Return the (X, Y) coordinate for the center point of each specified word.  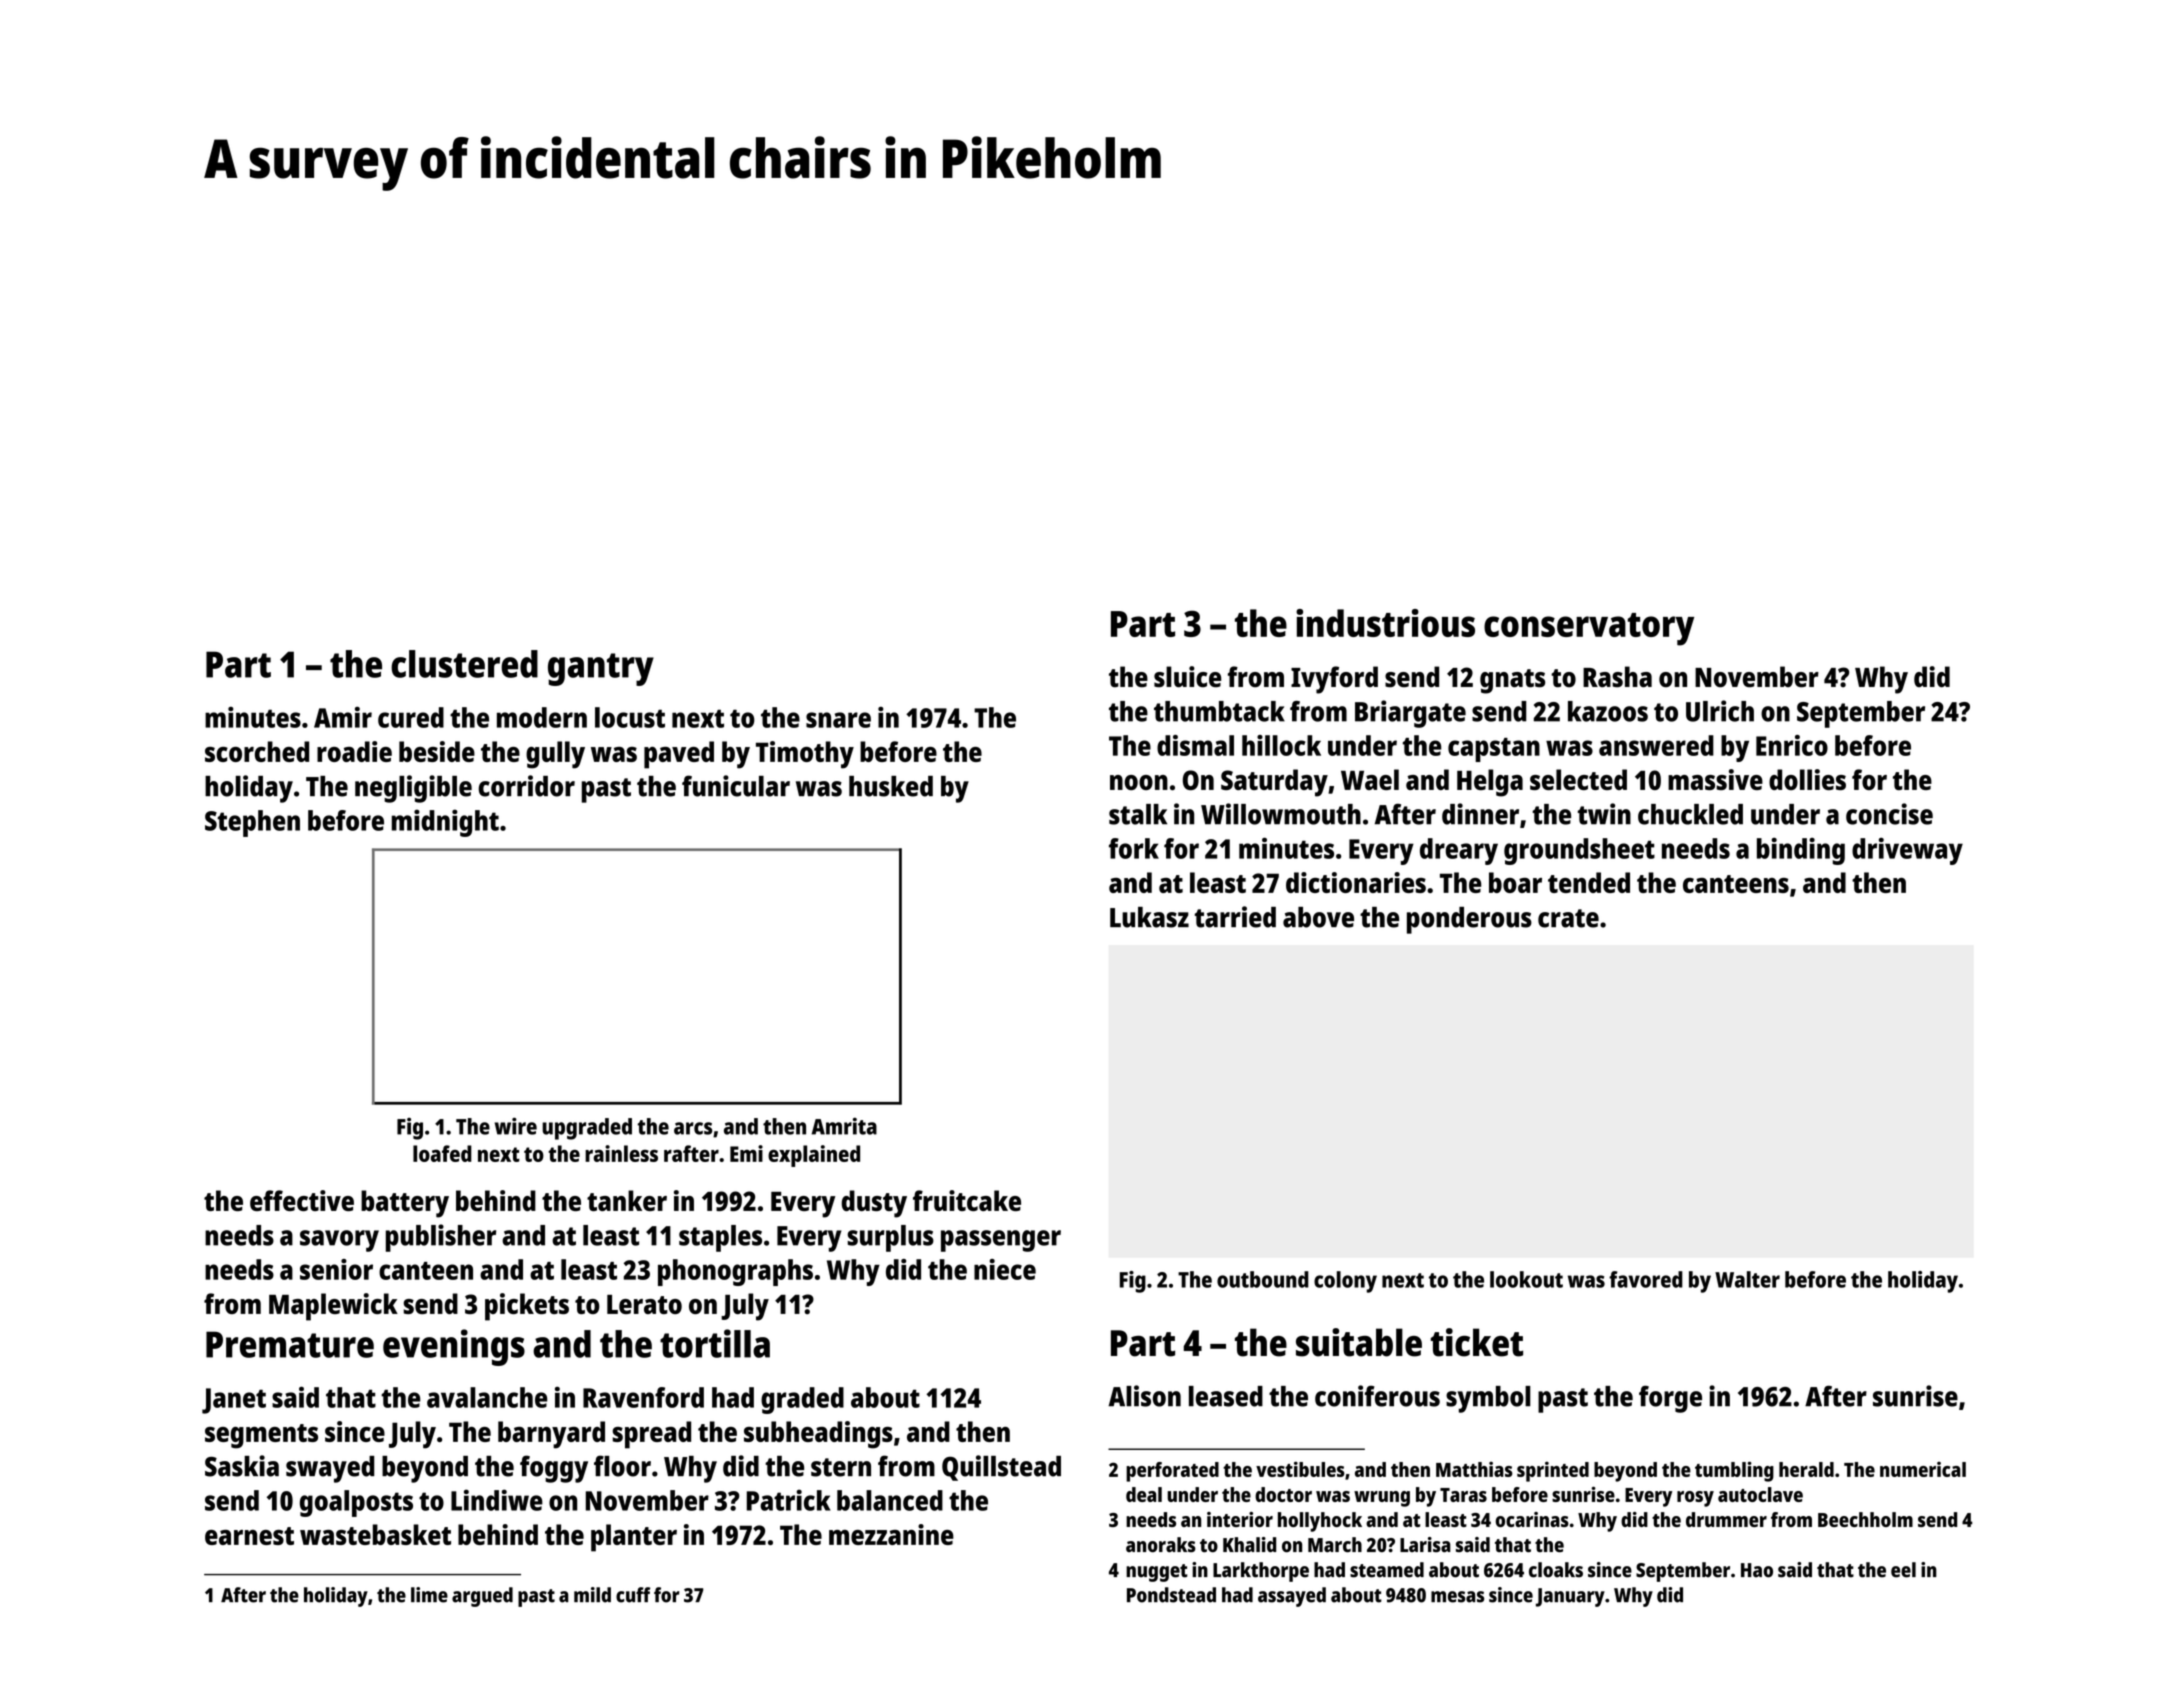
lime (429, 1595)
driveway (1907, 851)
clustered (464, 664)
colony (1345, 1282)
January (1570, 1597)
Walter (1747, 1279)
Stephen (252, 823)
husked (891, 786)
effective (302, 1200)
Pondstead (1171, 1595)
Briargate (1410, 714)
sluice (1187, 677)
